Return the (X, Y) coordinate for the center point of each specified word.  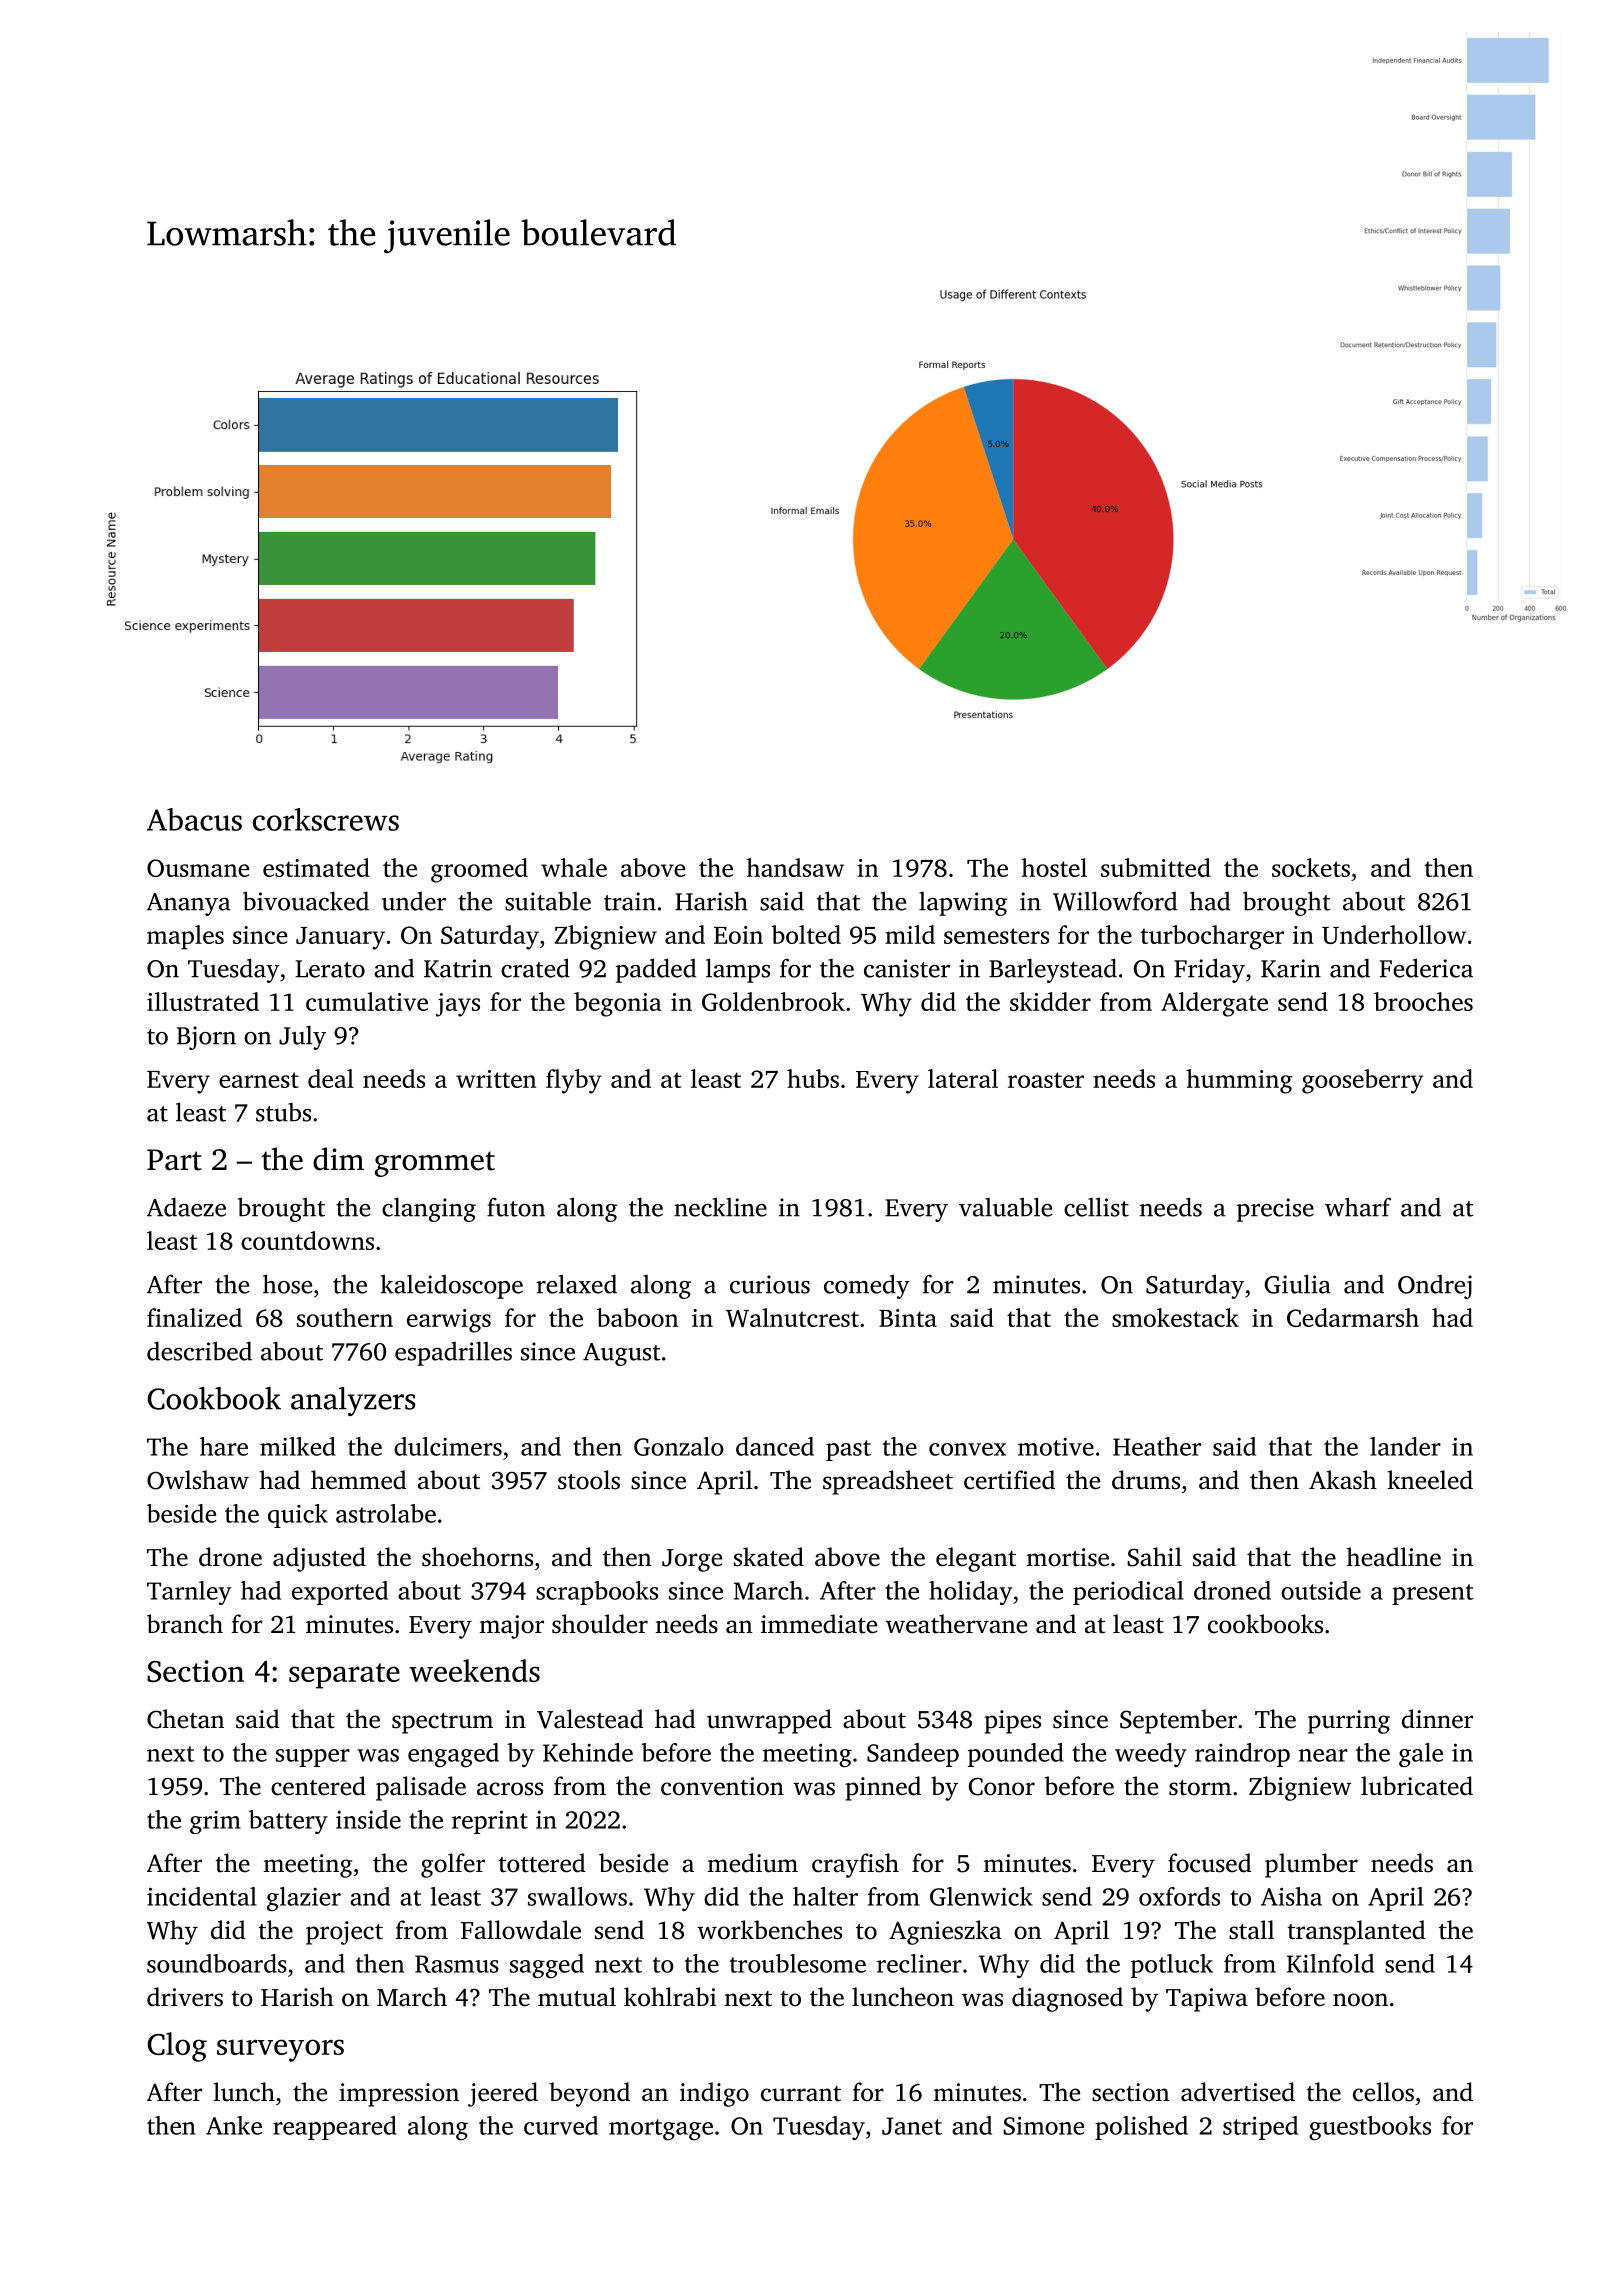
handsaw (795, 867)
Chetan (185, 1719)
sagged (547, 1966)
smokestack (1175, 1317)
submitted (1156, 867)
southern (345, 1317)
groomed (479, 870)
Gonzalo (679, 1446)
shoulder (600, 1624)
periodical (1128, 1593)
